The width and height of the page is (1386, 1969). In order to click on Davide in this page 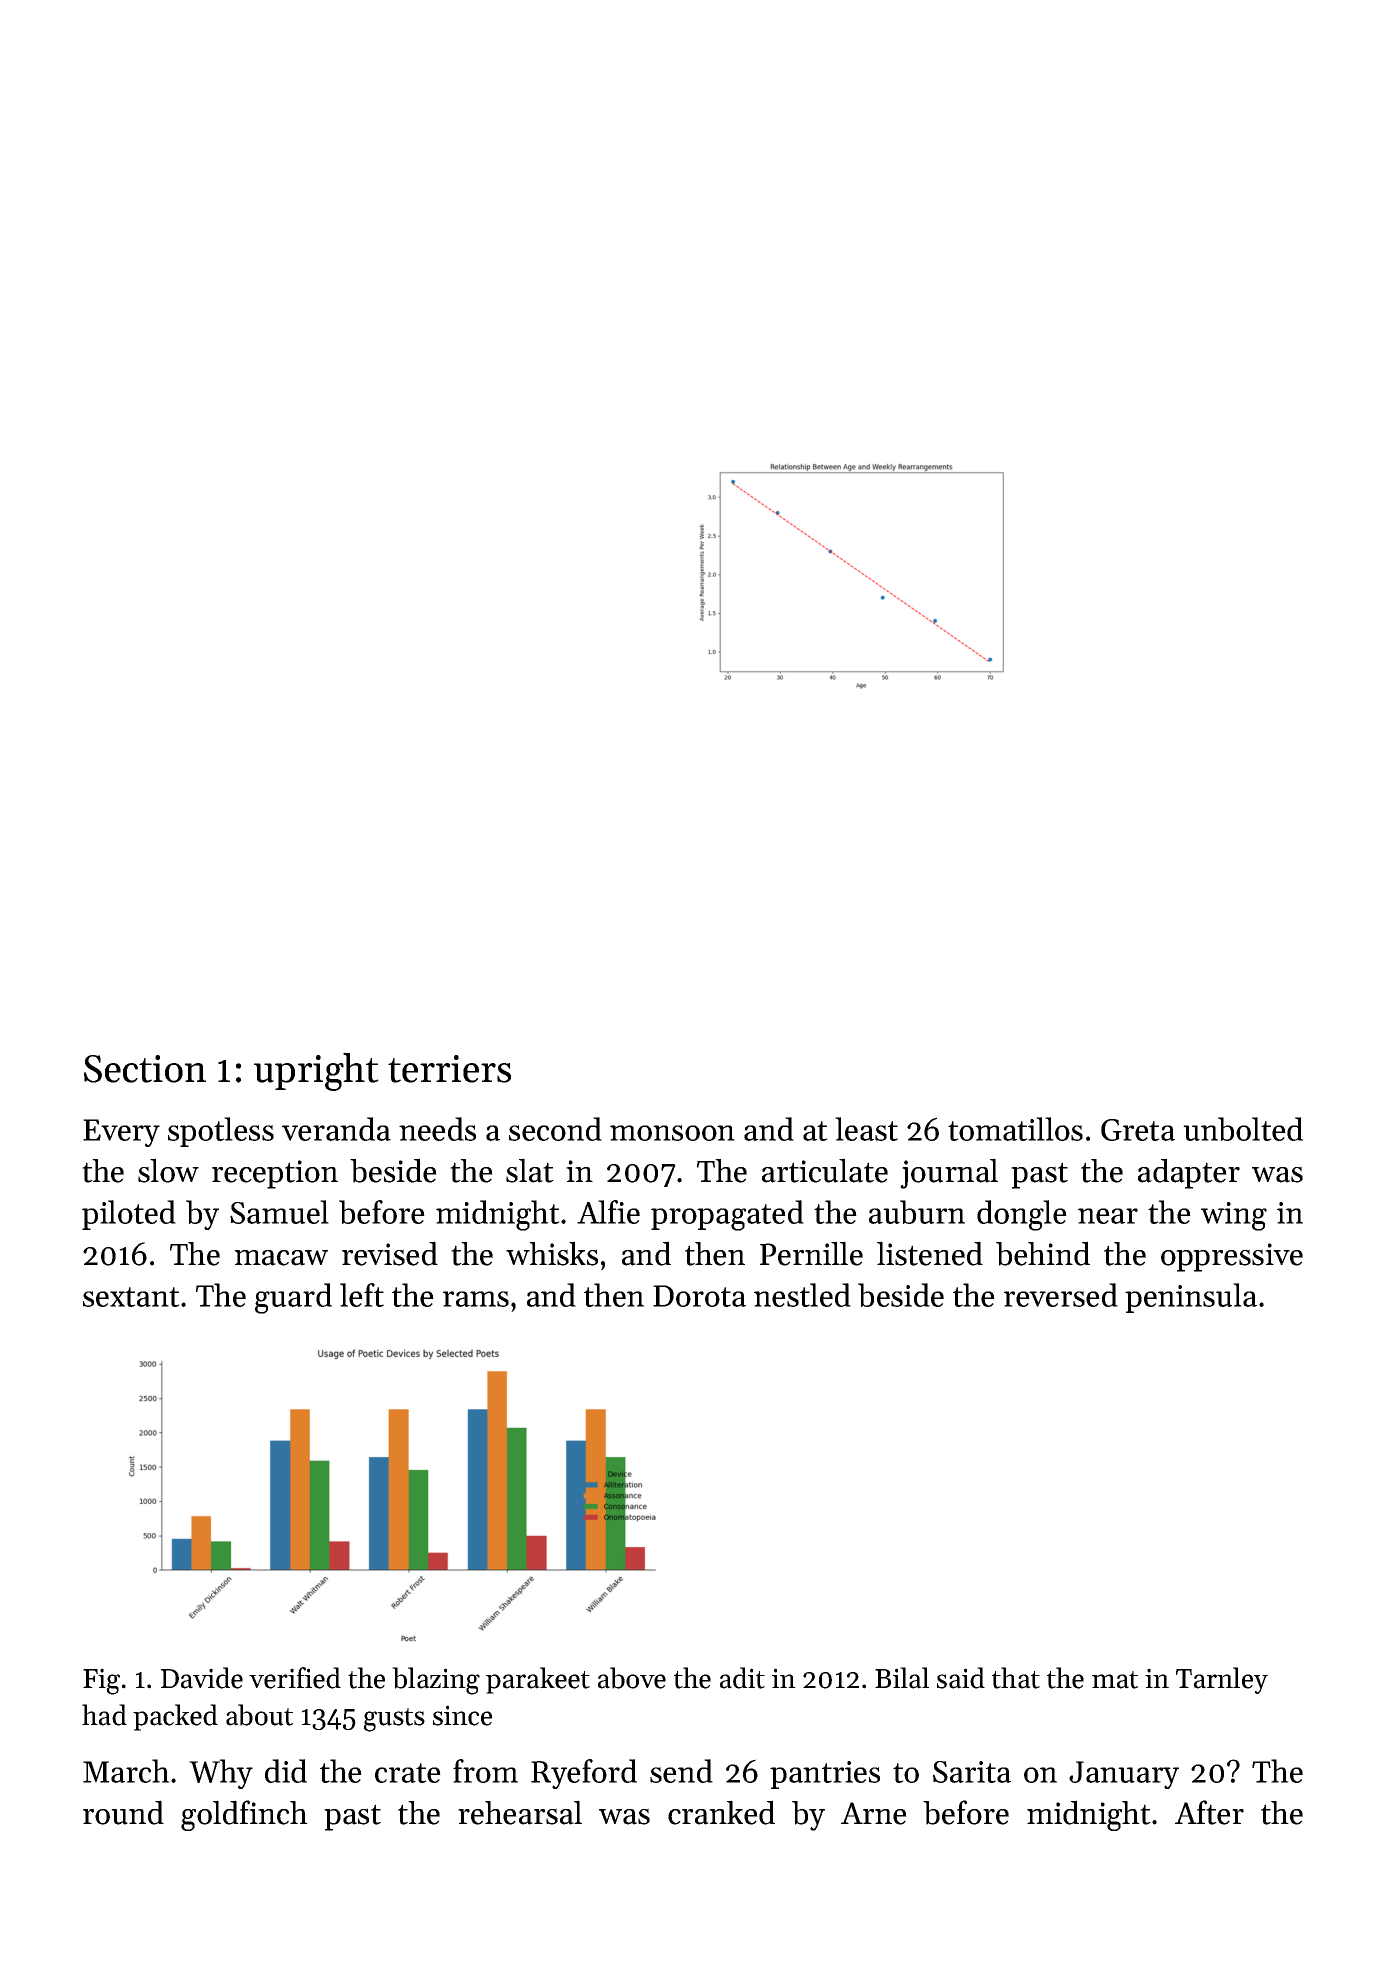, I will do `click(202, 1678)`.
